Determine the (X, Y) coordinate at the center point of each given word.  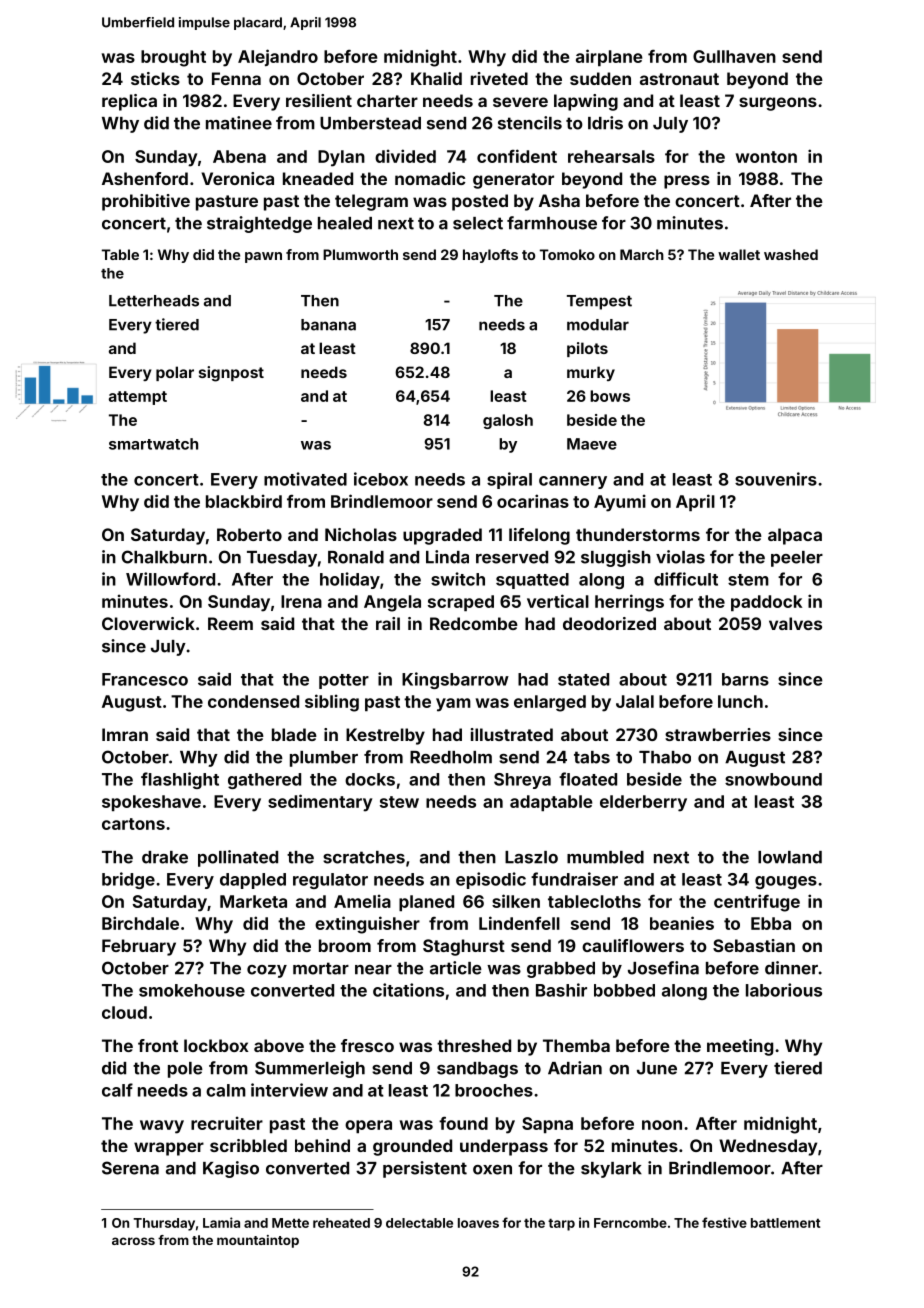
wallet (739, 254)
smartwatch (153, 444)
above (279, 1045)
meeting (740, 1047)
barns (745, 679)
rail (388, 623)
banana (328, 325)
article (456, 968)
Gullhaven (734, 56)
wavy (162, 1127)
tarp (561, 1224)
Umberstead (370, 123)
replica (129, 102)
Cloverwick (148, 623)
